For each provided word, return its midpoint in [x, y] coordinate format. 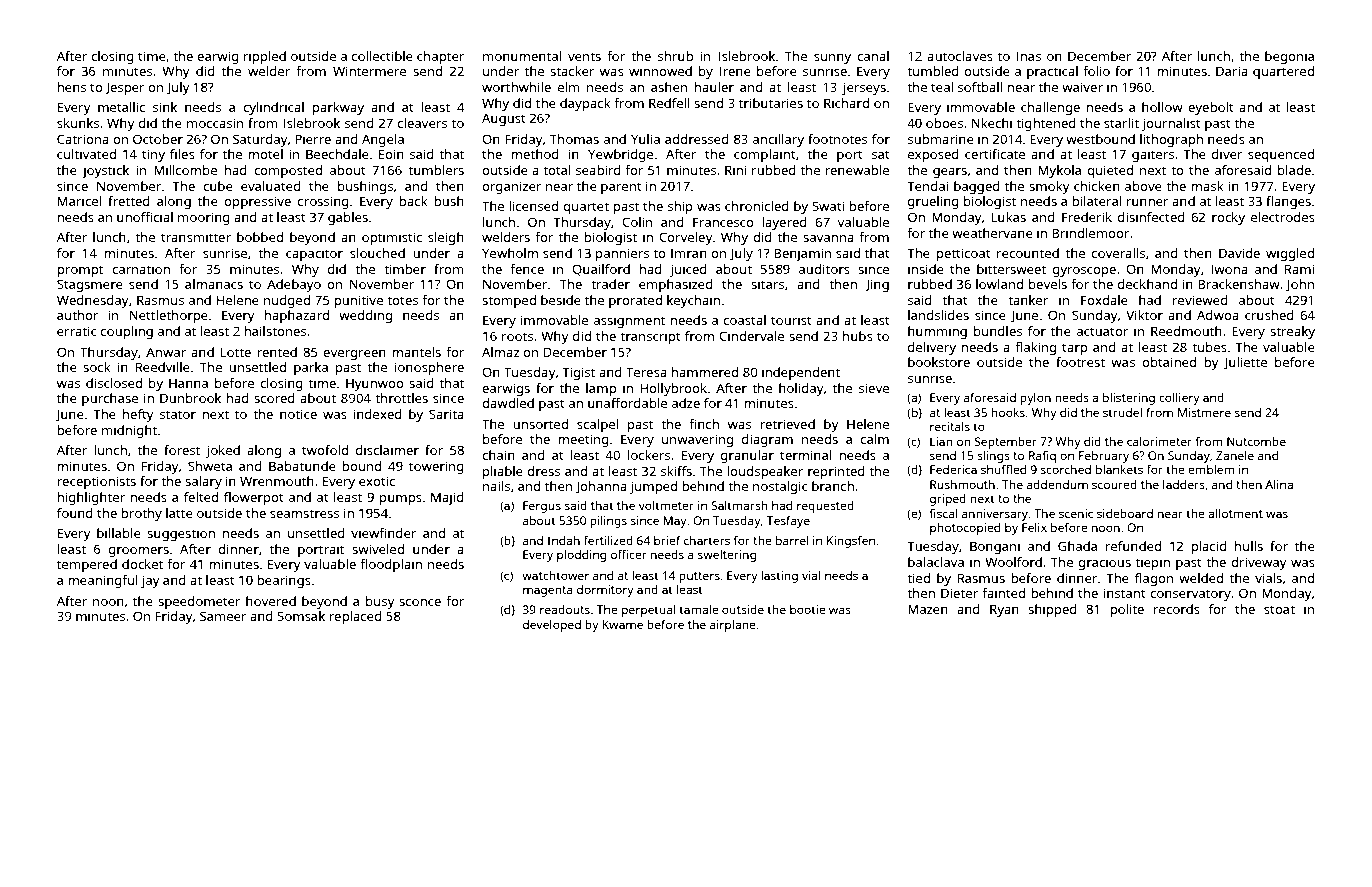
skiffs [676, 471]
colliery [1179, 399]
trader [610, 284]
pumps [401, 500]
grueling [933, 202]
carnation [141, 269]
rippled [265, 57]
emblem [1211, 469]
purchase [110, 399]
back [413, 201]
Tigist [578, 373]
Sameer [223, 616]
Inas [1029, 56]
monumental [522, 56]
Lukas [1008, 217]
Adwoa [1218, 315]
